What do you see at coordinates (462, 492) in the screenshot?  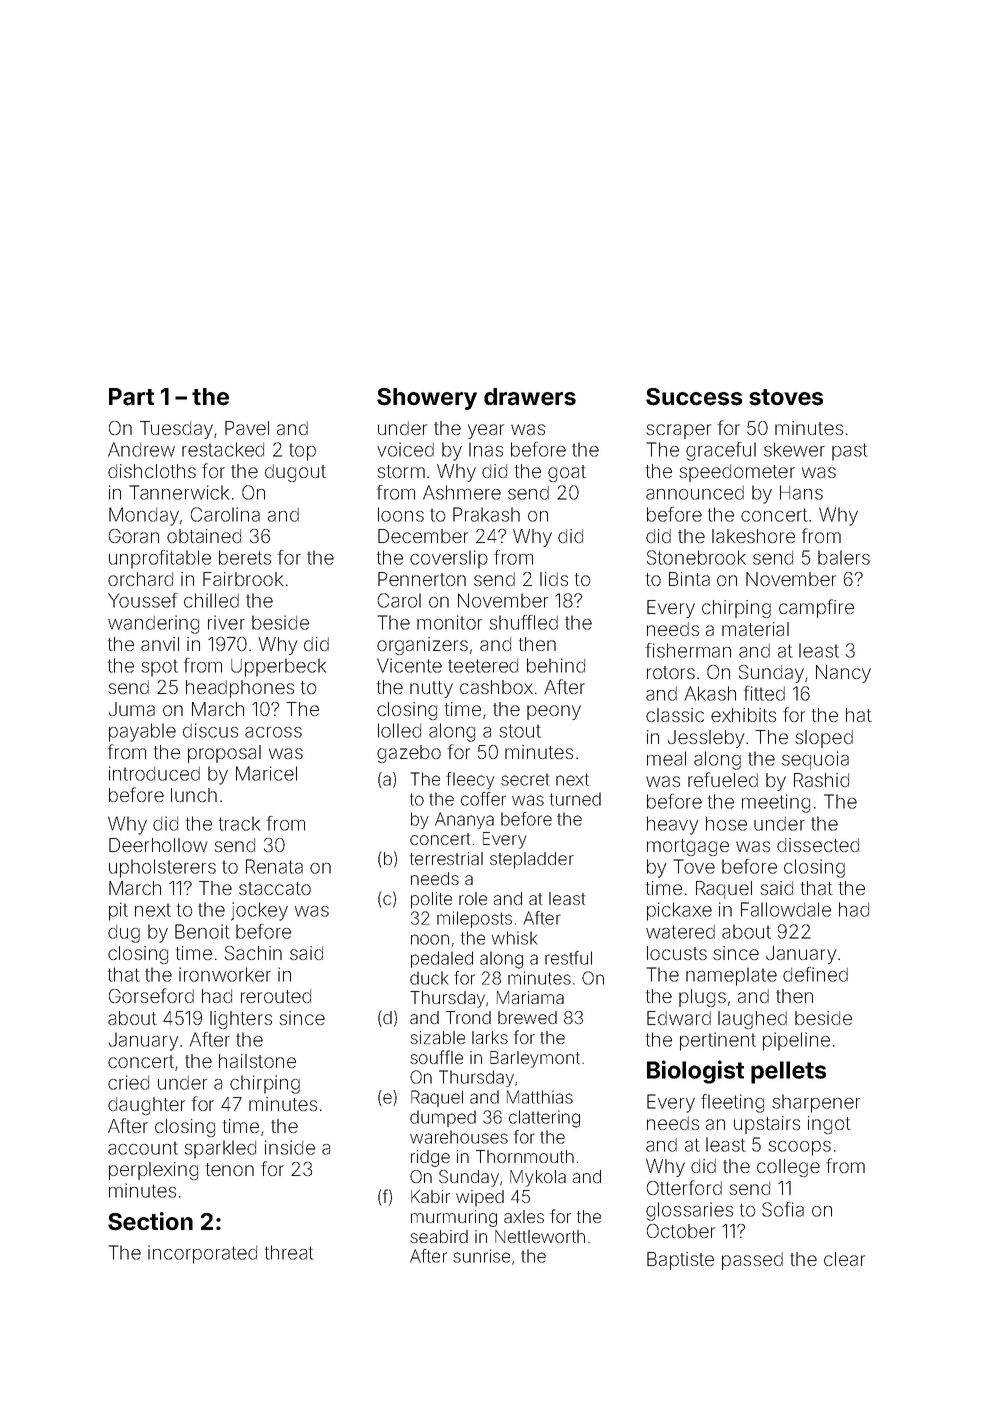 I see `Ashmere` at bounding box center [462, 492].
